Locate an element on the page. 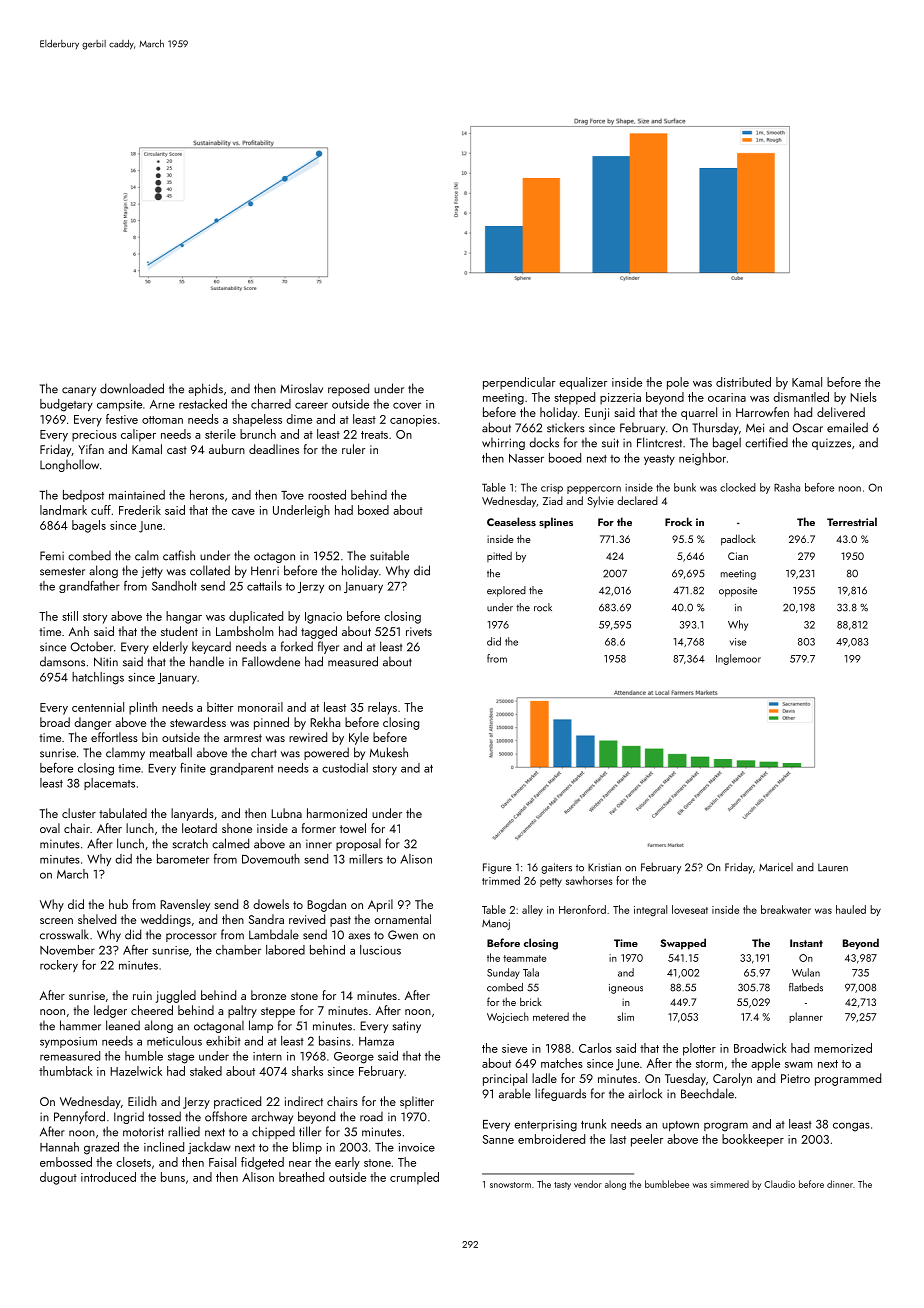 The height and width of the image is (1308, 924). explored is located at coordinates (506, 591).
